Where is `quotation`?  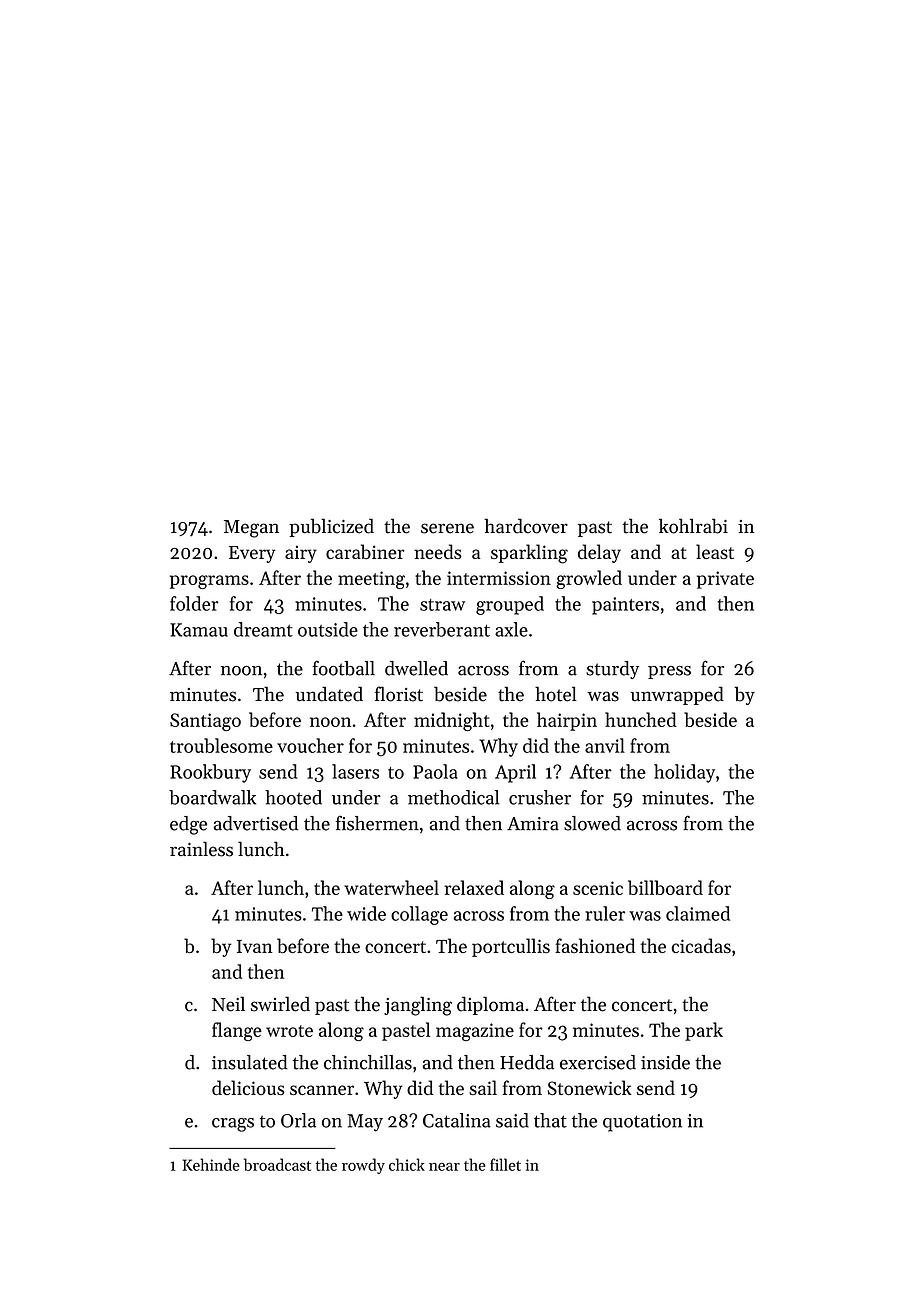 quotation is located at coordinates (642, 1123).
